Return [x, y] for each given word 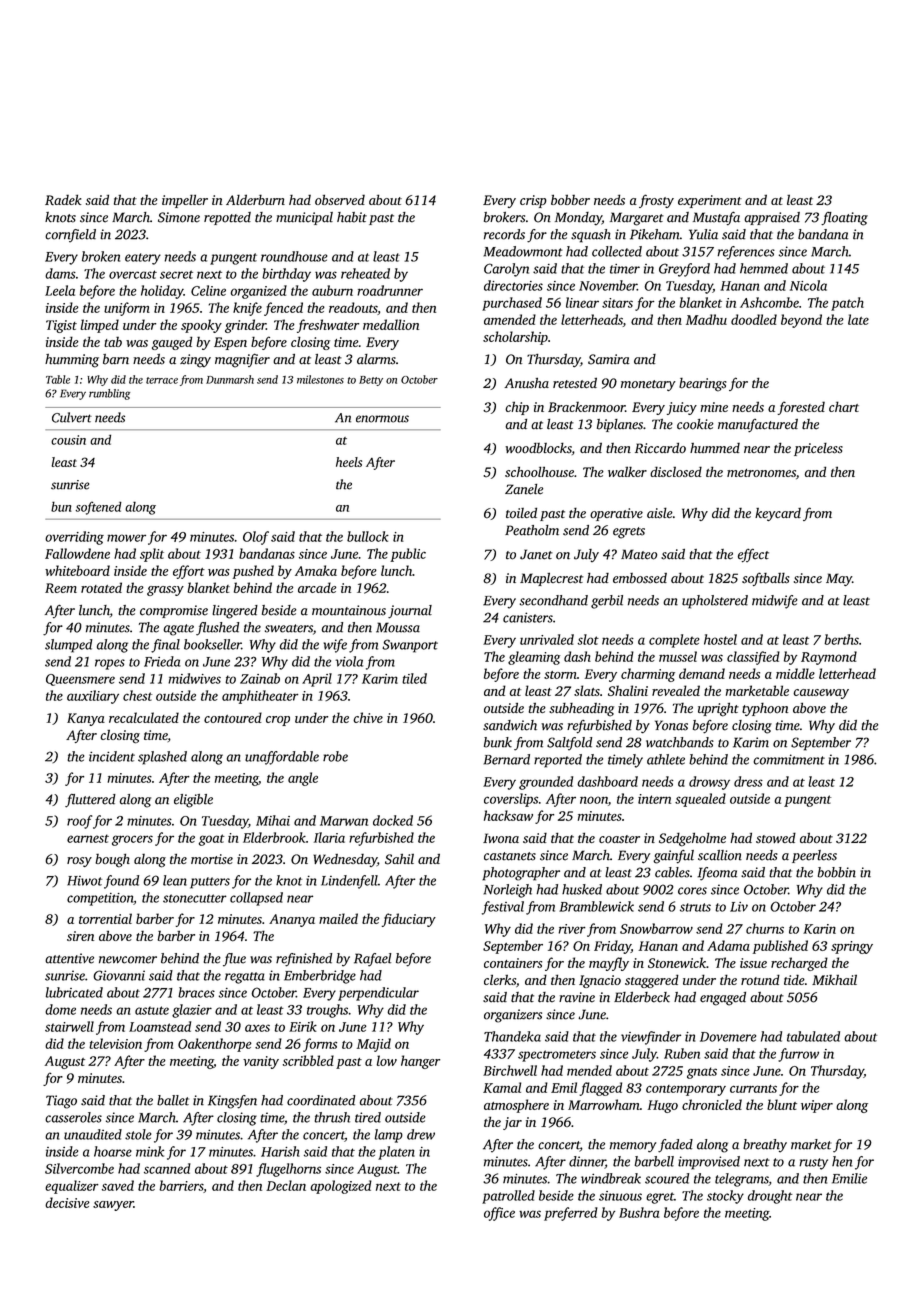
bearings [703, 385]
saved [118, 1185]
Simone [179, 217]
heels [349, 462]
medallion [391, 324]
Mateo [639, 554]
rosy [79, 862]
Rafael [372, 960]
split [152, 555]
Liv [739, 907]
